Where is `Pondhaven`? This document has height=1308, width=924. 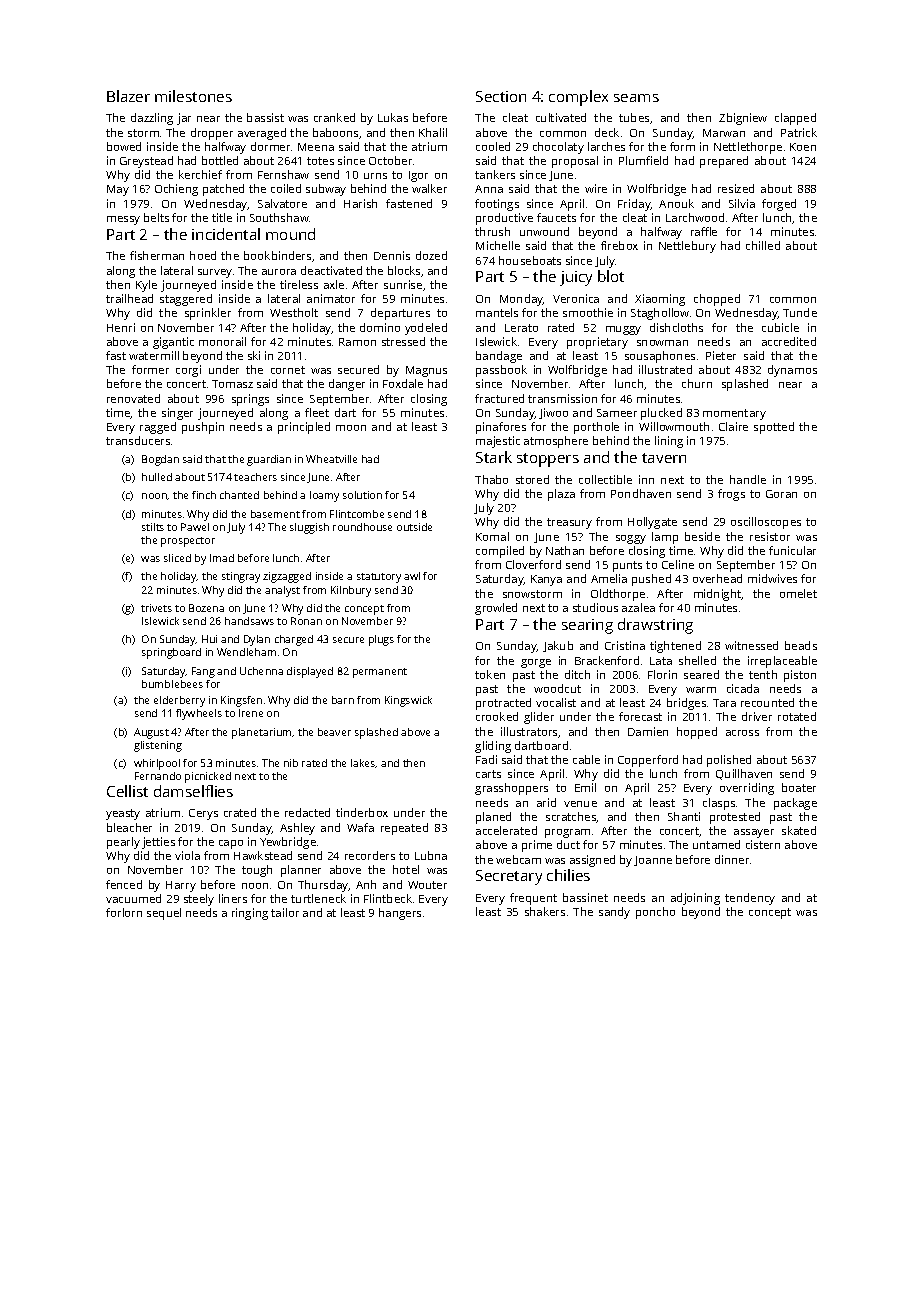 Pondhaven is located at coordinates (641, 493).
